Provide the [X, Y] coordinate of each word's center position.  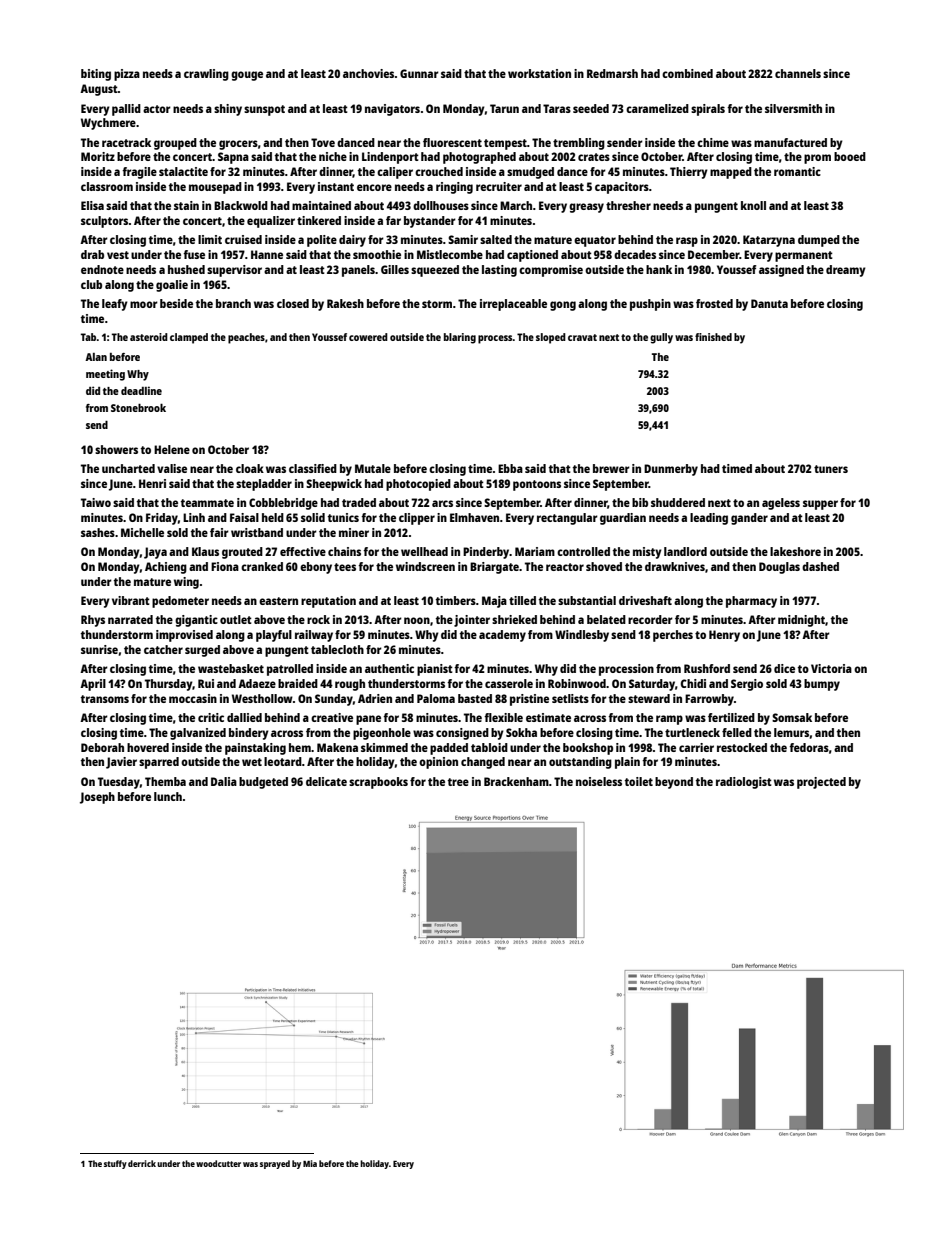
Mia [310, 1163]
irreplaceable [513, 305]
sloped [551, 338]
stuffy [115, 1164]
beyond [674, 783]
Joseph [97, 798]
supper [820, 505]
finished [713, 337]
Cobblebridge [283, 504]
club [91, 284]
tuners [831, 469]
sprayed [275, 1164]
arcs [442, 503]
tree [458, 782]
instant [336, 186]
